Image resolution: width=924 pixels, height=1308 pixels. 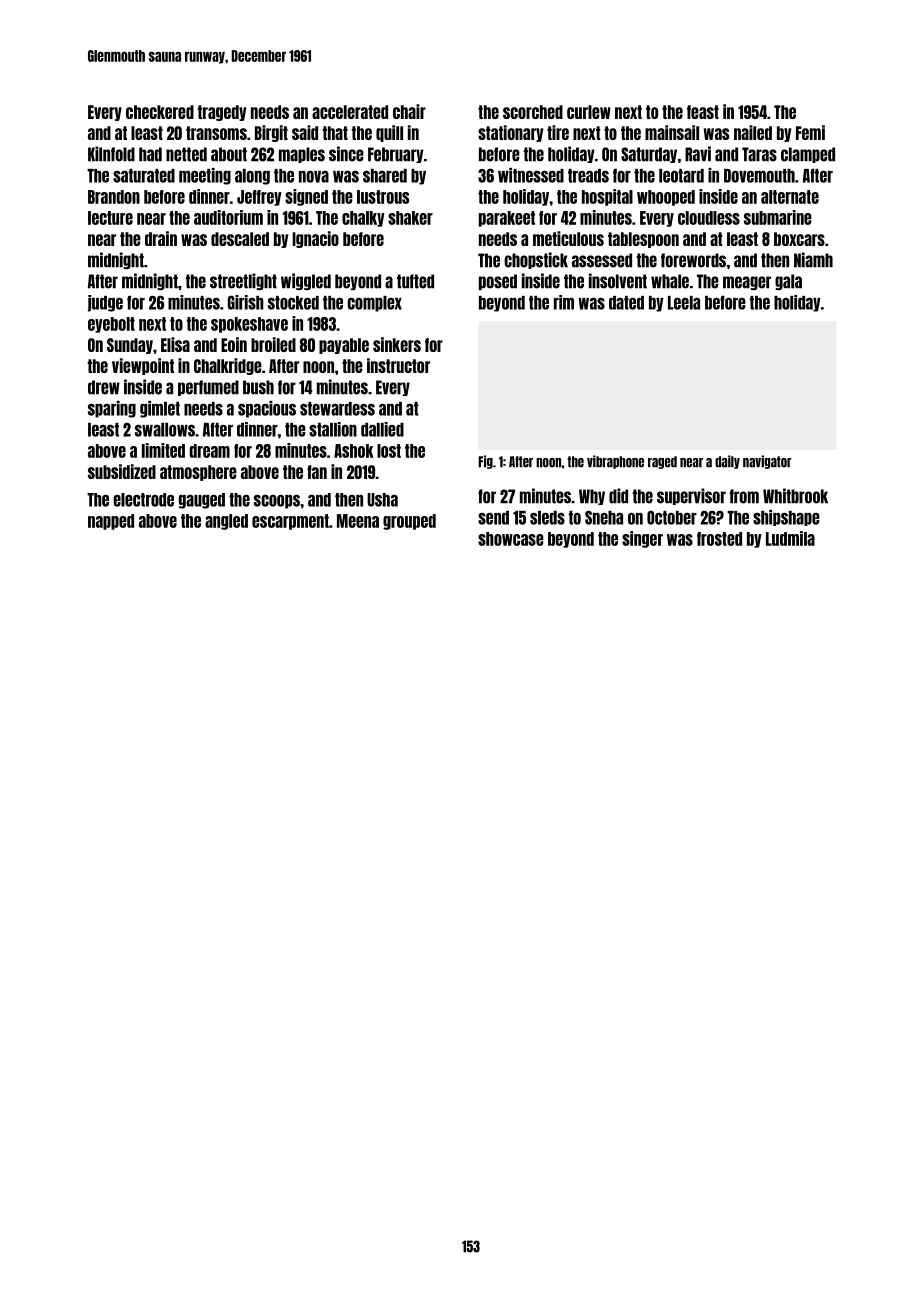 What do you see at coordinates (409, 111) in the image?
I see `chair` at bounding box center [409, 111].
